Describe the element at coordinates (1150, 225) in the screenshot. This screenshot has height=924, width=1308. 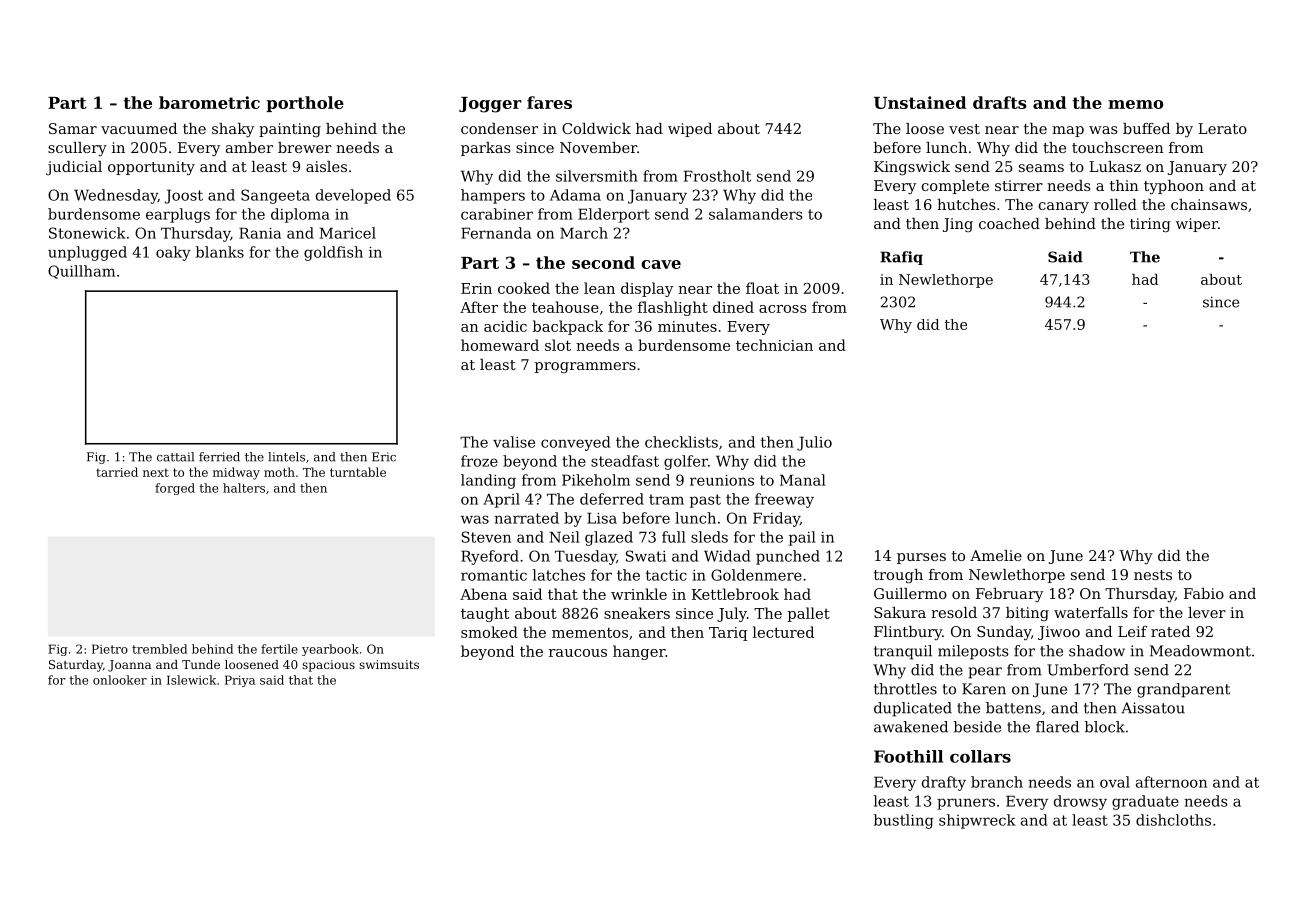
I see `tiring` at that location.
